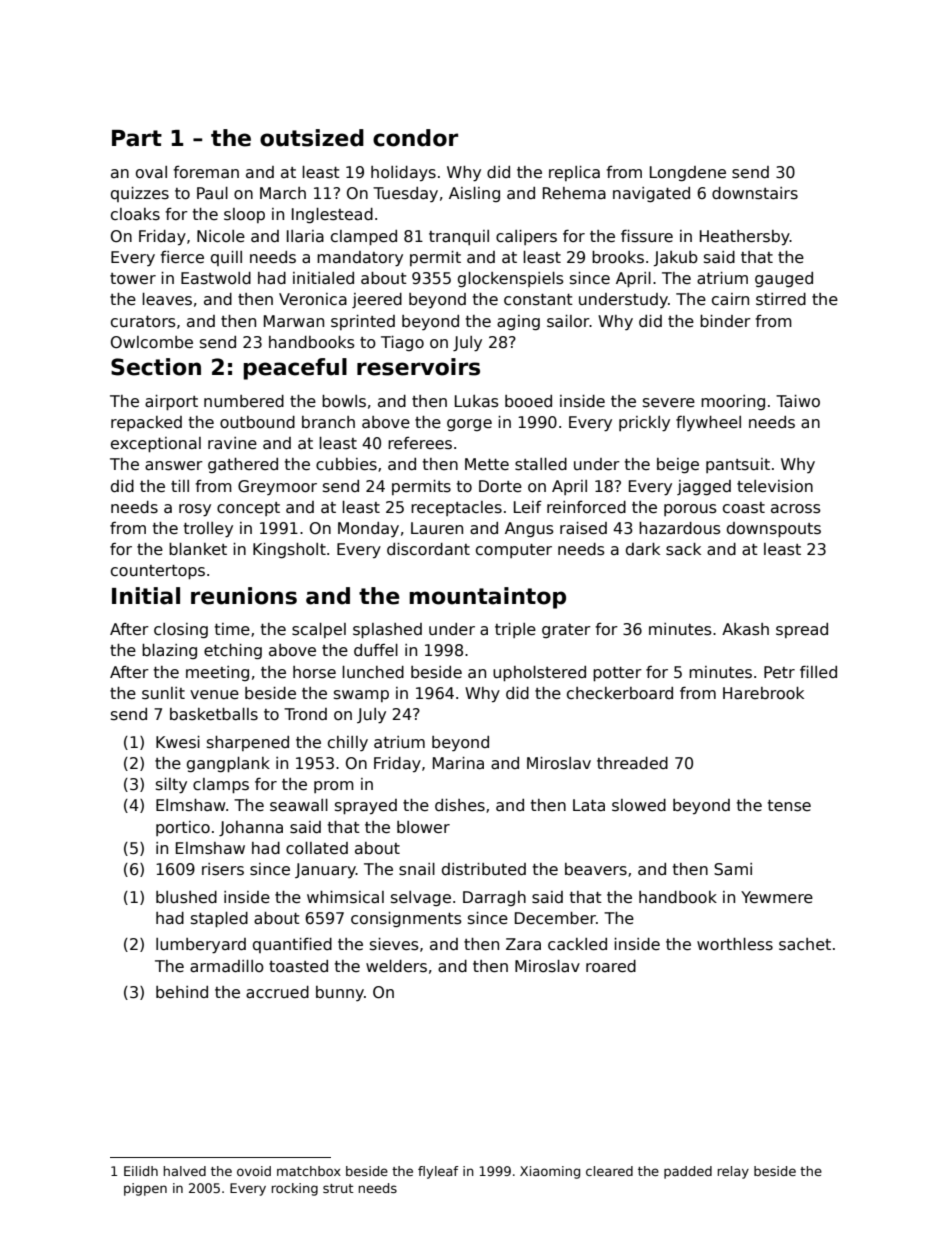  Describe the element at coordinates (141, 1171) in the page. I see `Eilidh` at that location.
